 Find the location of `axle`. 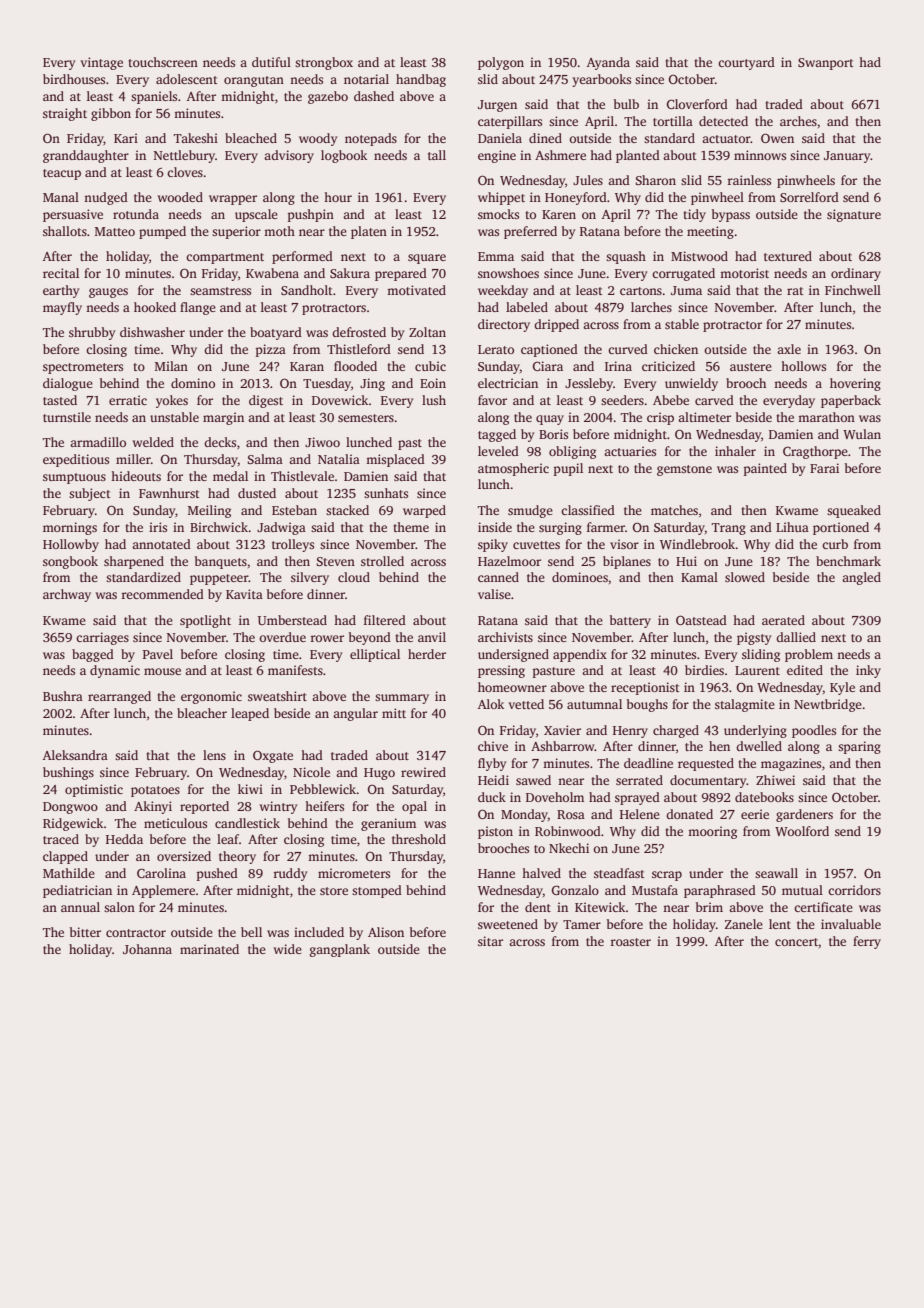

axle is located at coordinates (789, 349).
